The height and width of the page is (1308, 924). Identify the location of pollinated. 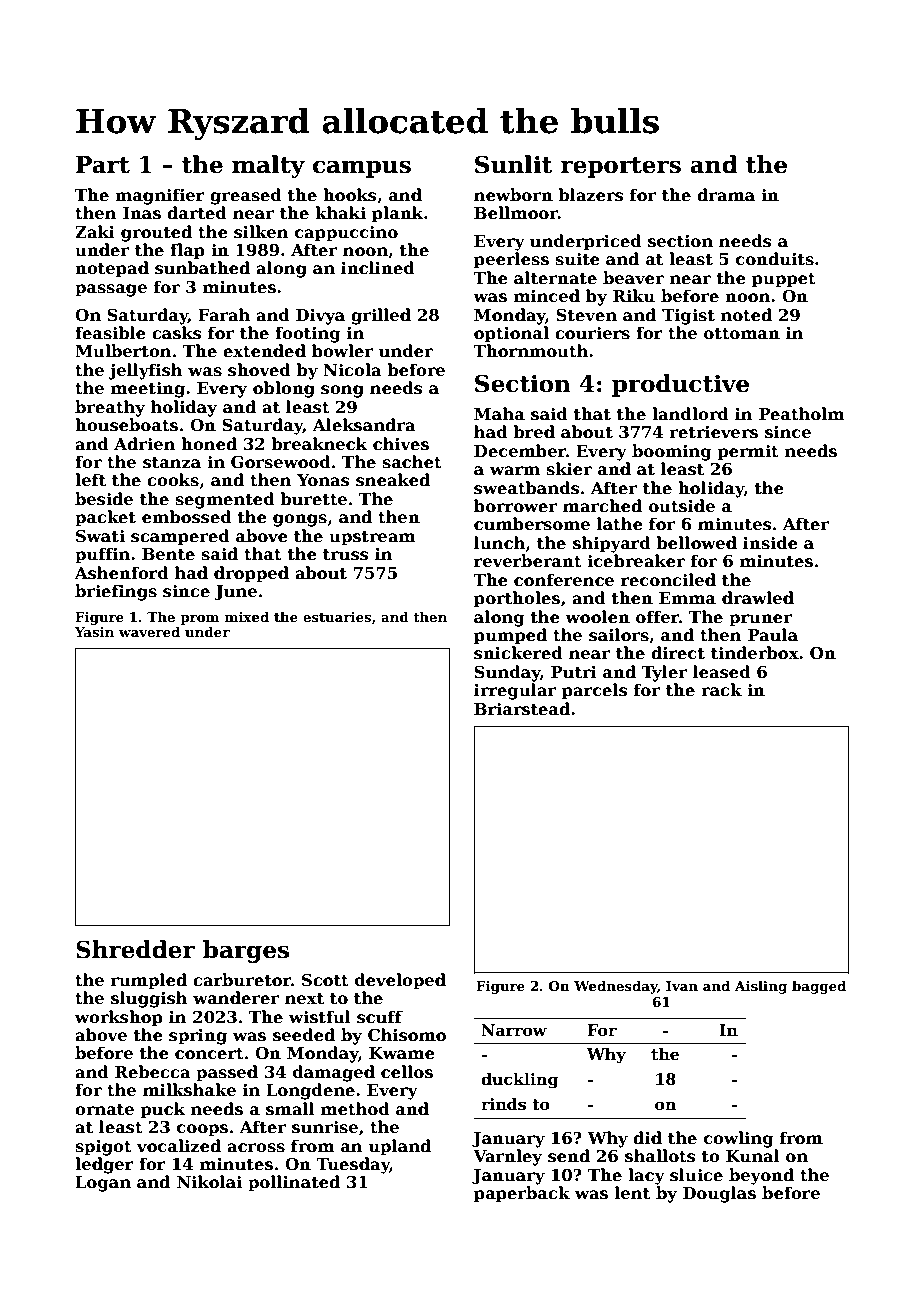
(294, 1183).
